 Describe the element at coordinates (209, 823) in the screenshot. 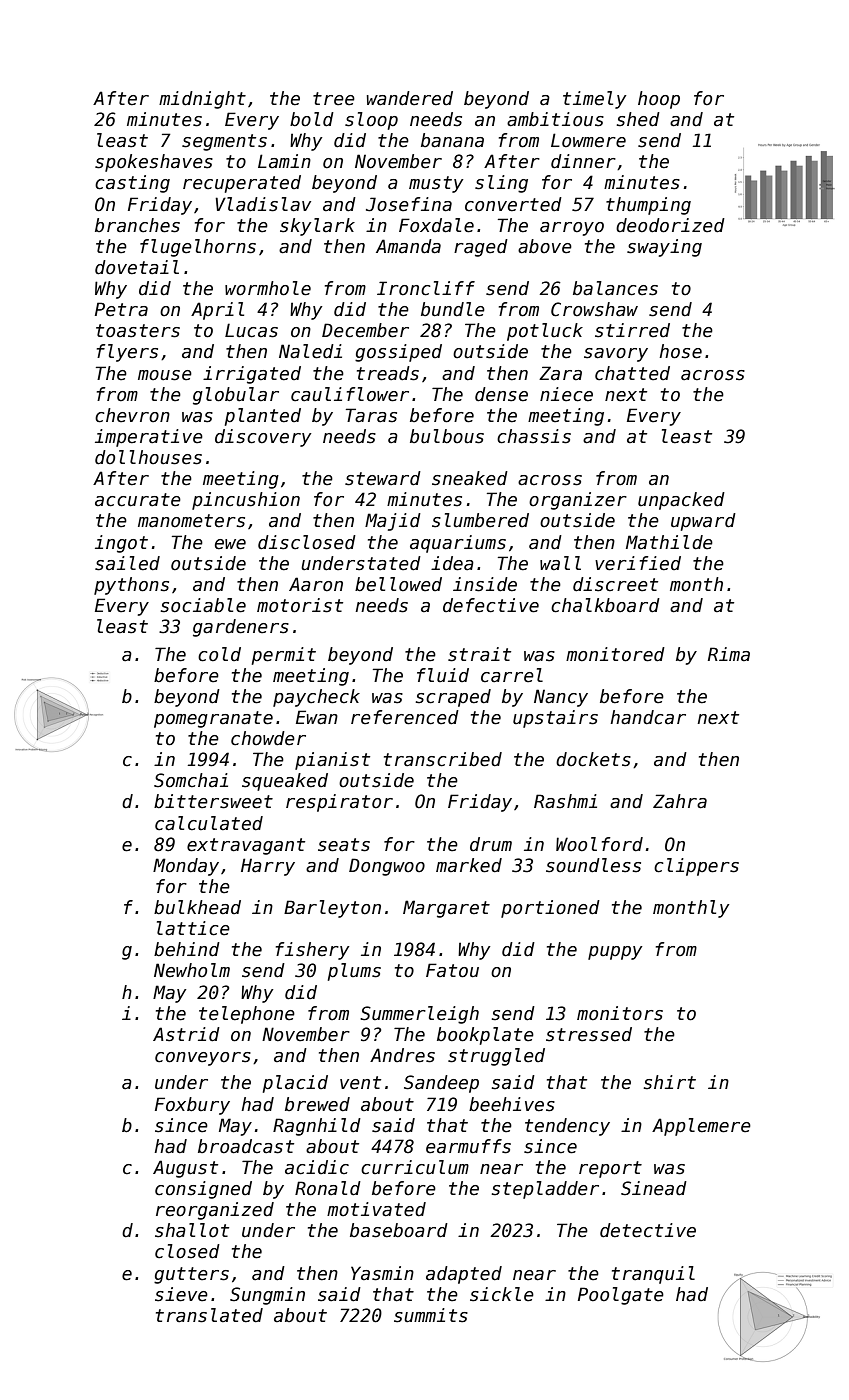

I see `calculated` at that location.
